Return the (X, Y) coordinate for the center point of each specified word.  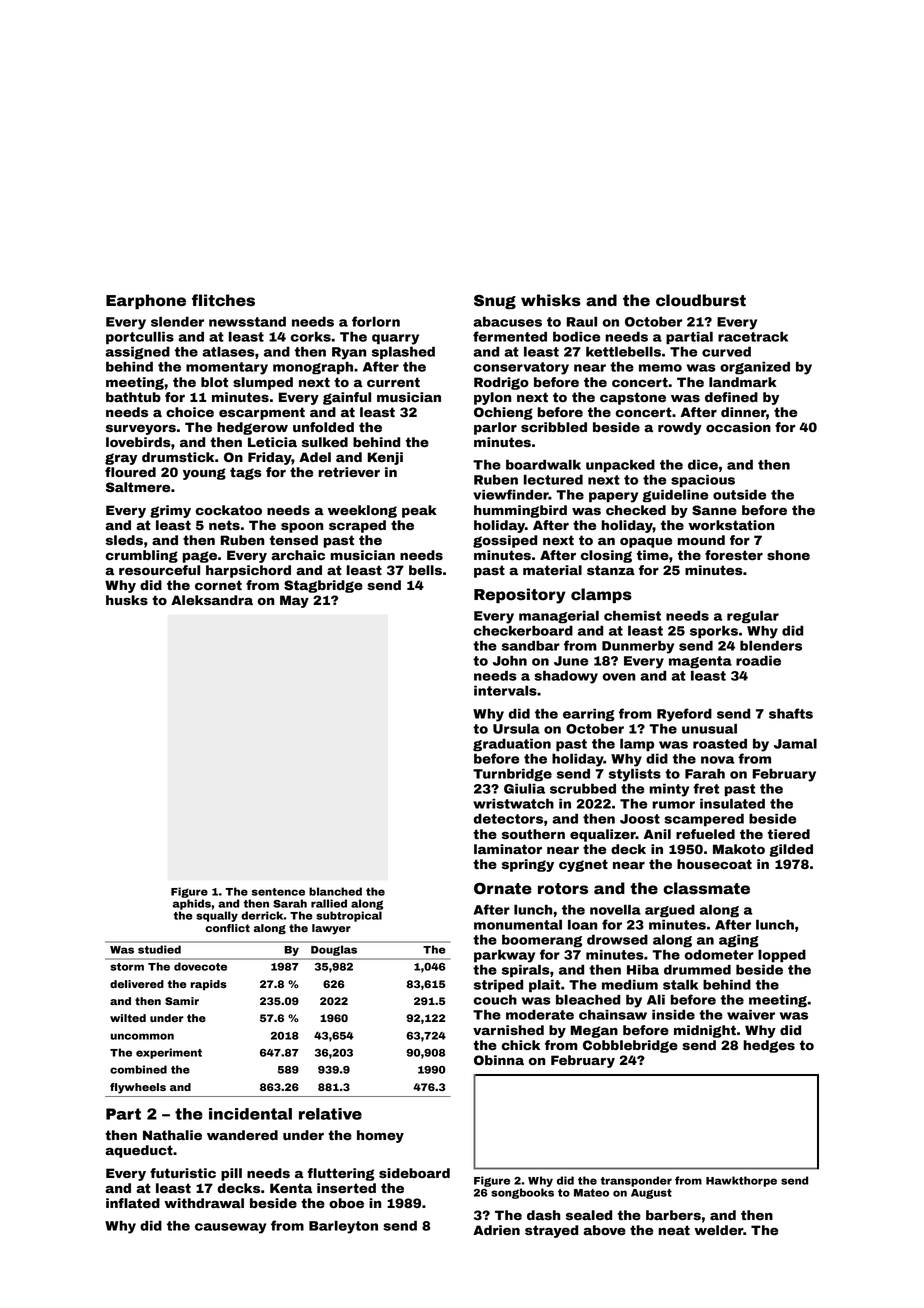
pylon (492, 398)
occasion (738, 427)
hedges (769, 1046)
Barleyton (343, 1227)
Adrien (496, 1230)
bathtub (133, 397)
